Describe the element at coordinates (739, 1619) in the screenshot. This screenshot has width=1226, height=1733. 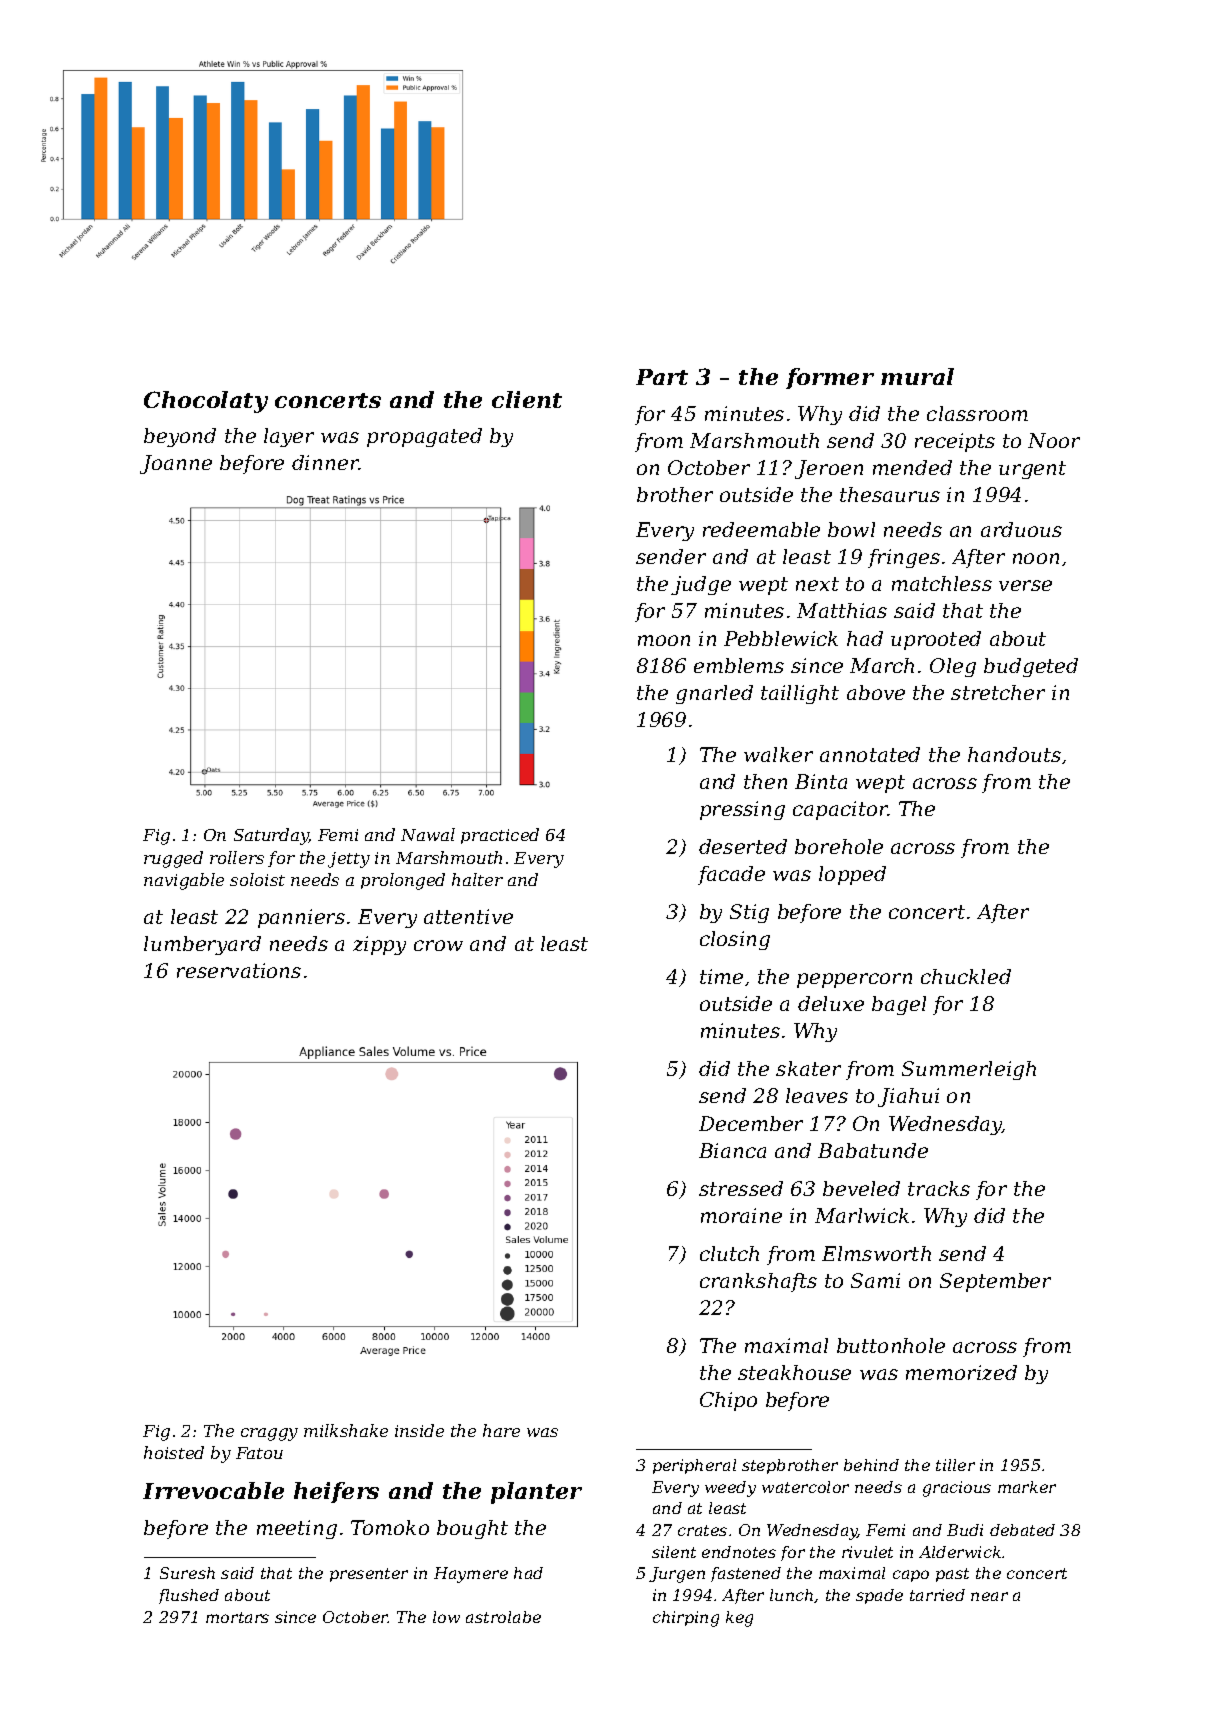
I see `keg` at that location.
